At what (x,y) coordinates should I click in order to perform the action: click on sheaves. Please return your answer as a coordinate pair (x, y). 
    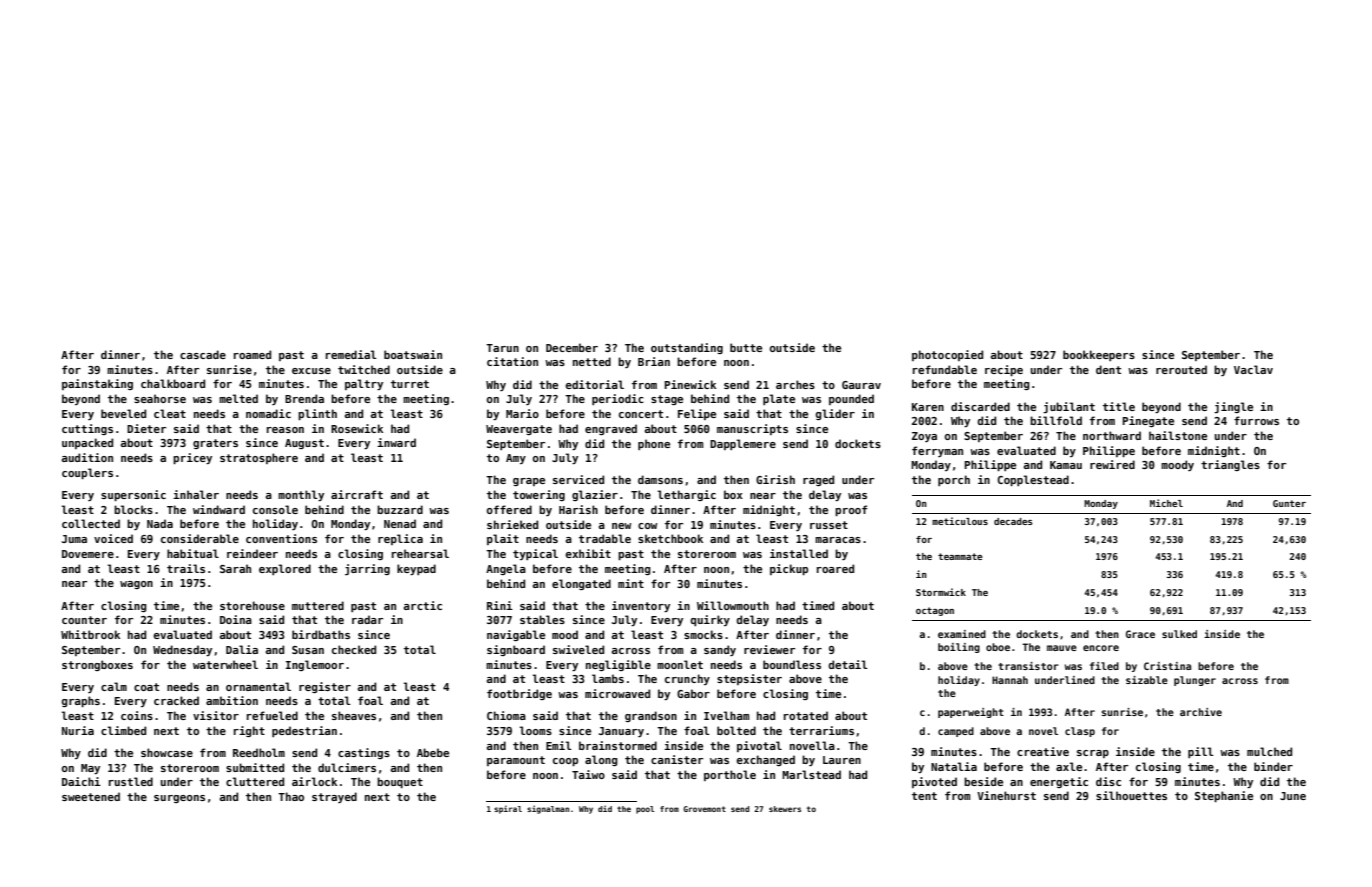
    Looking at the image, I should click on (354, 715).
